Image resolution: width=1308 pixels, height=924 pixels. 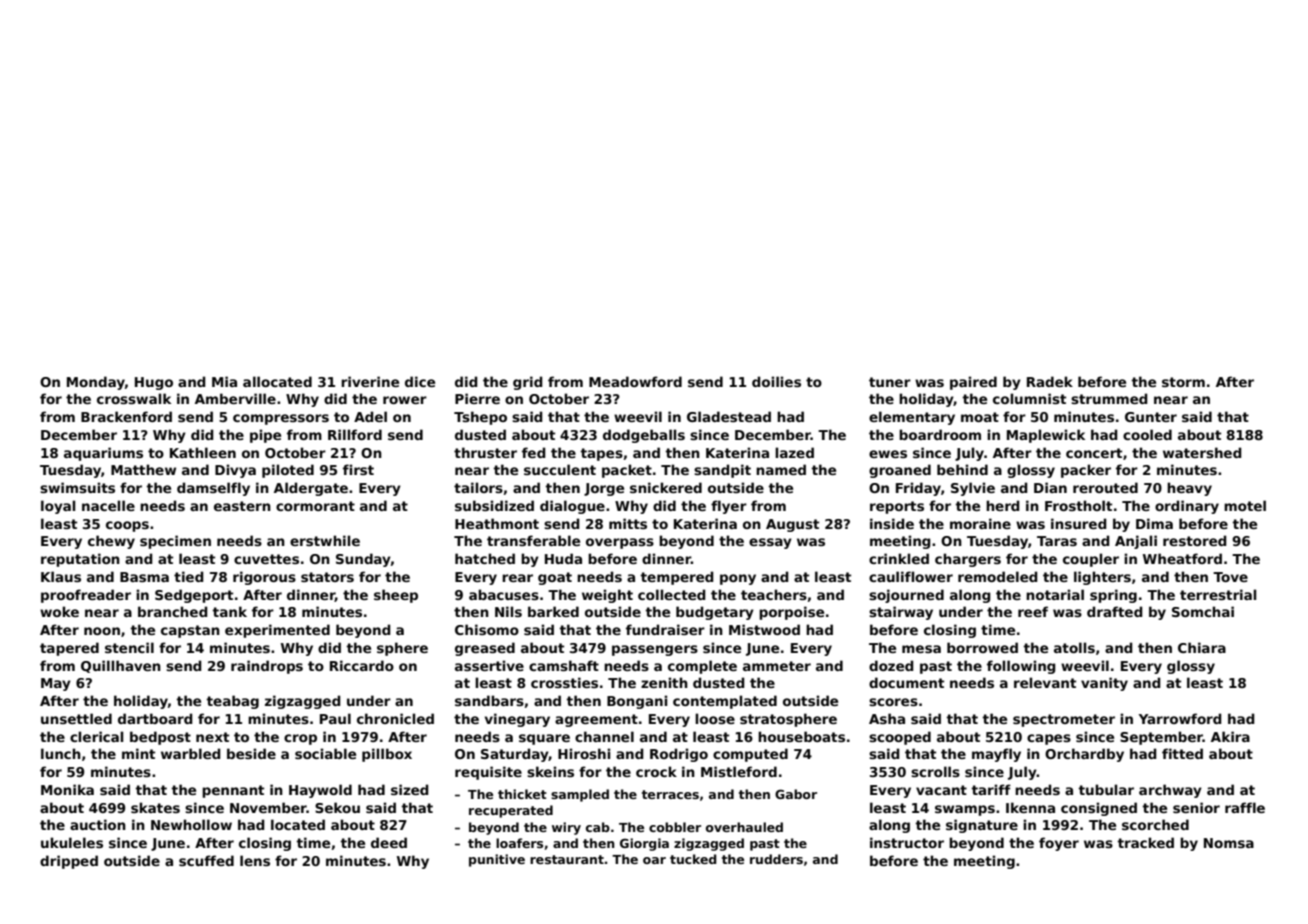 What do you see at coordinates (764, 629) in the screenshot?
I see `Mistwood` at bounding box center [764, 629].
